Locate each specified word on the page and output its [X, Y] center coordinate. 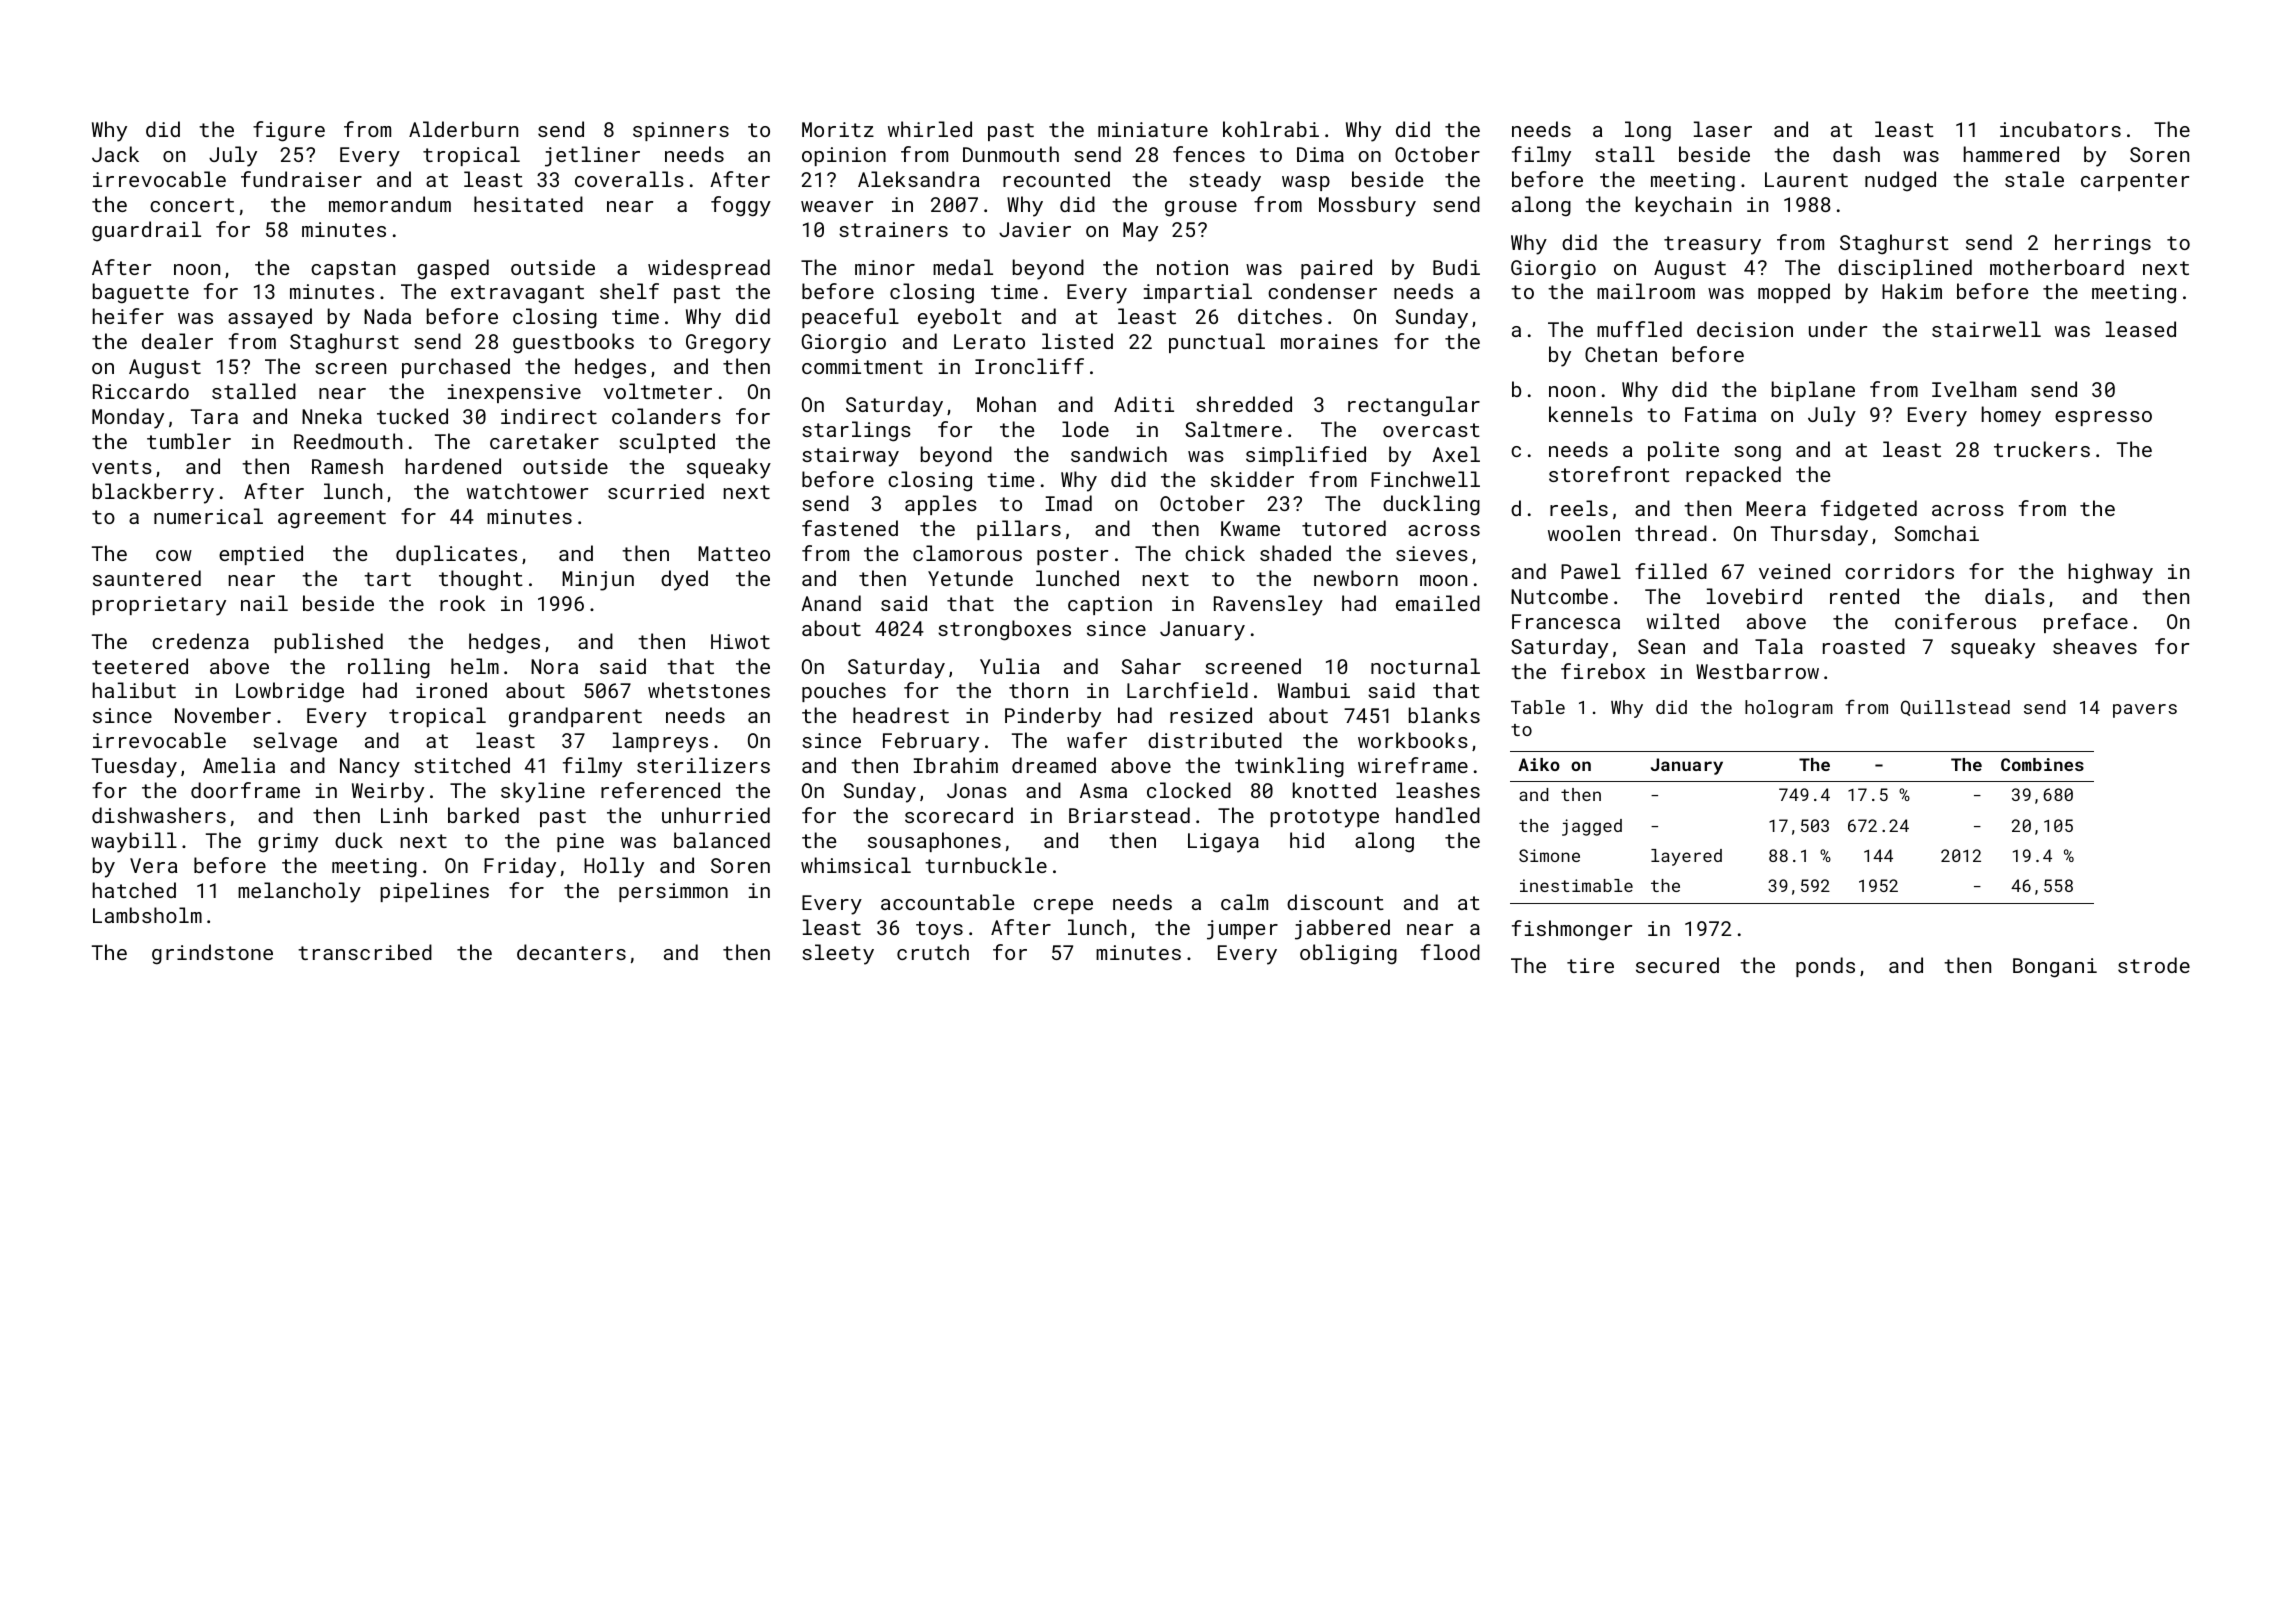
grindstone [212, 954]
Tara [214, 416]
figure [289, 131]
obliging [1348, 954]
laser [1723, 129]
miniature [1153, 129]
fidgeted [1869, 510]
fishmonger [1572, 930]
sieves [1432, 553]
